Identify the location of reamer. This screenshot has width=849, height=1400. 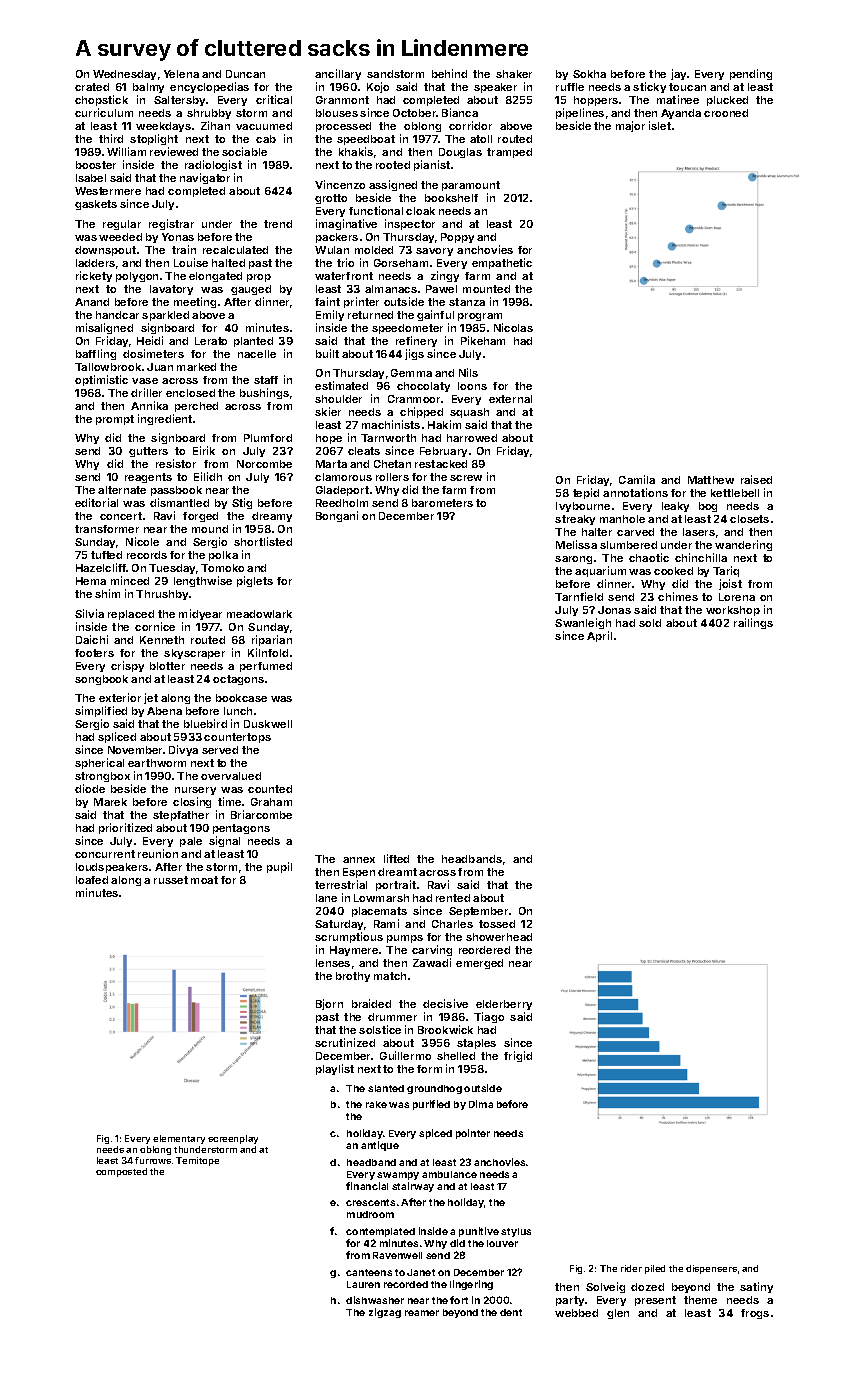
(422, 1313).
